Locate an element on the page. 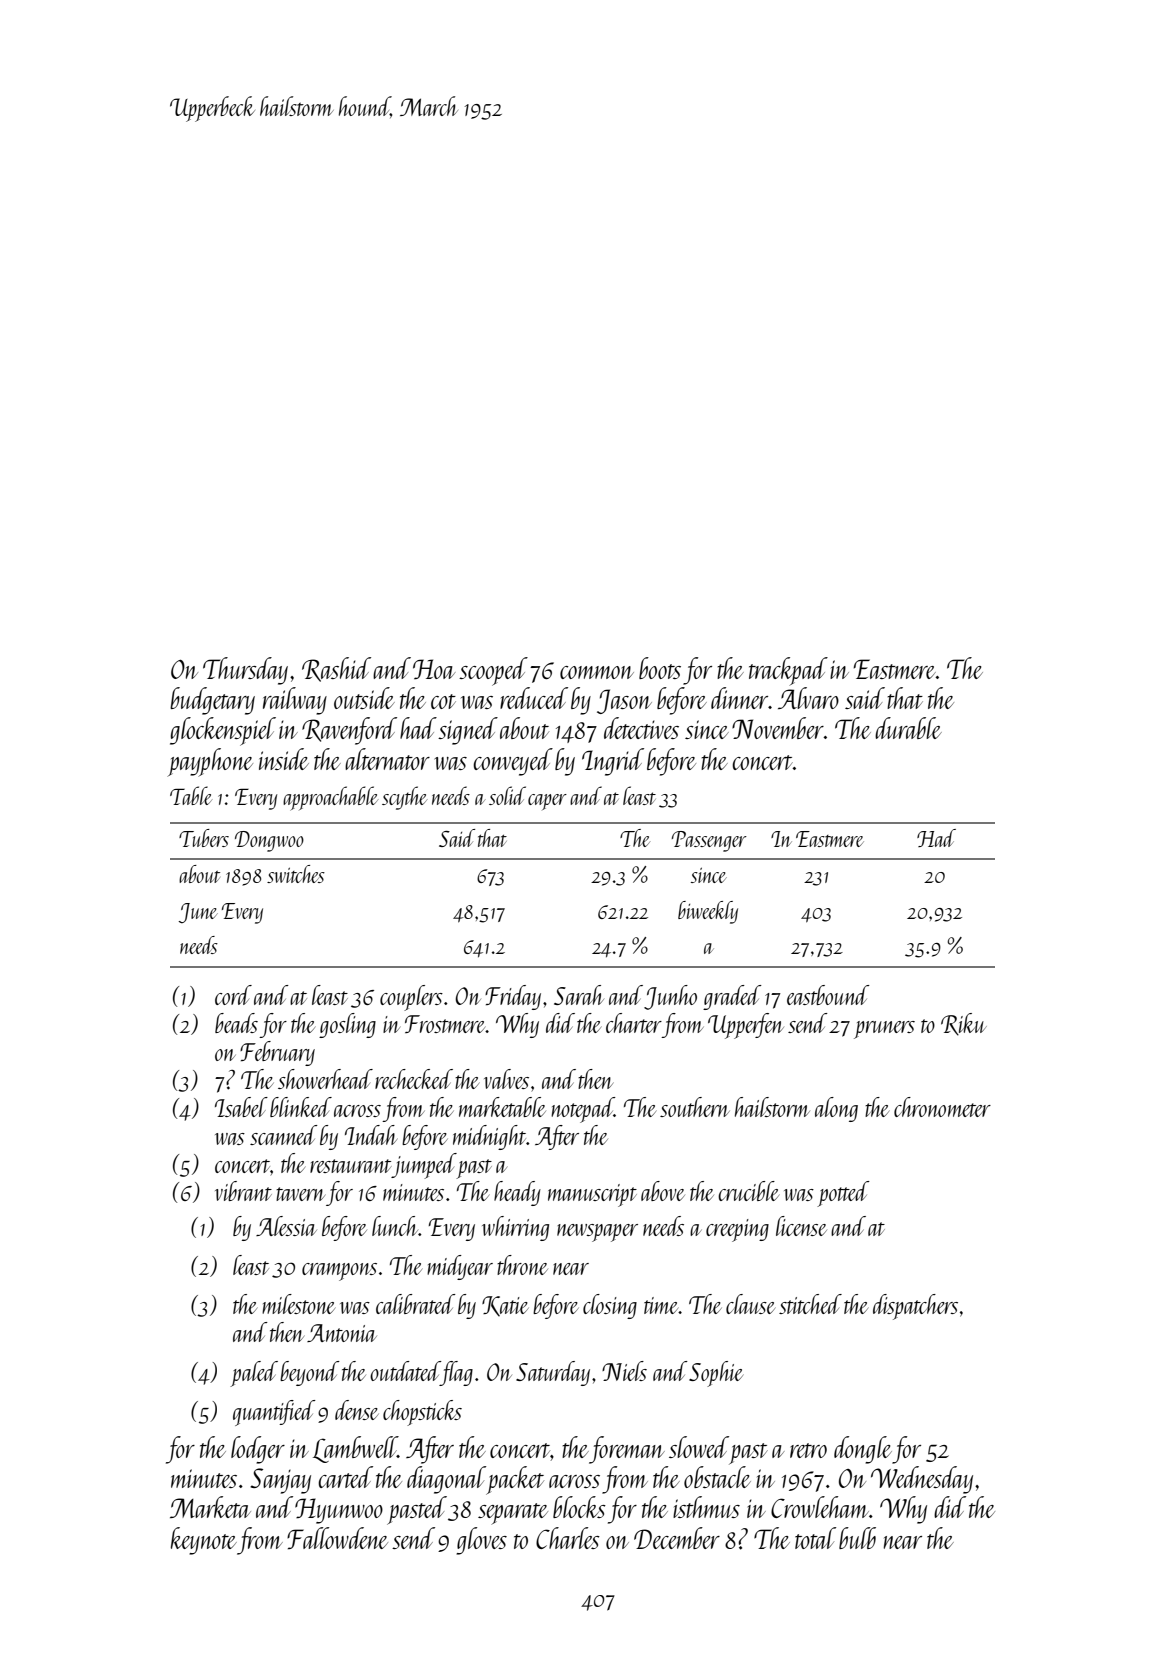  switches is located at coordinates (296, 874).
